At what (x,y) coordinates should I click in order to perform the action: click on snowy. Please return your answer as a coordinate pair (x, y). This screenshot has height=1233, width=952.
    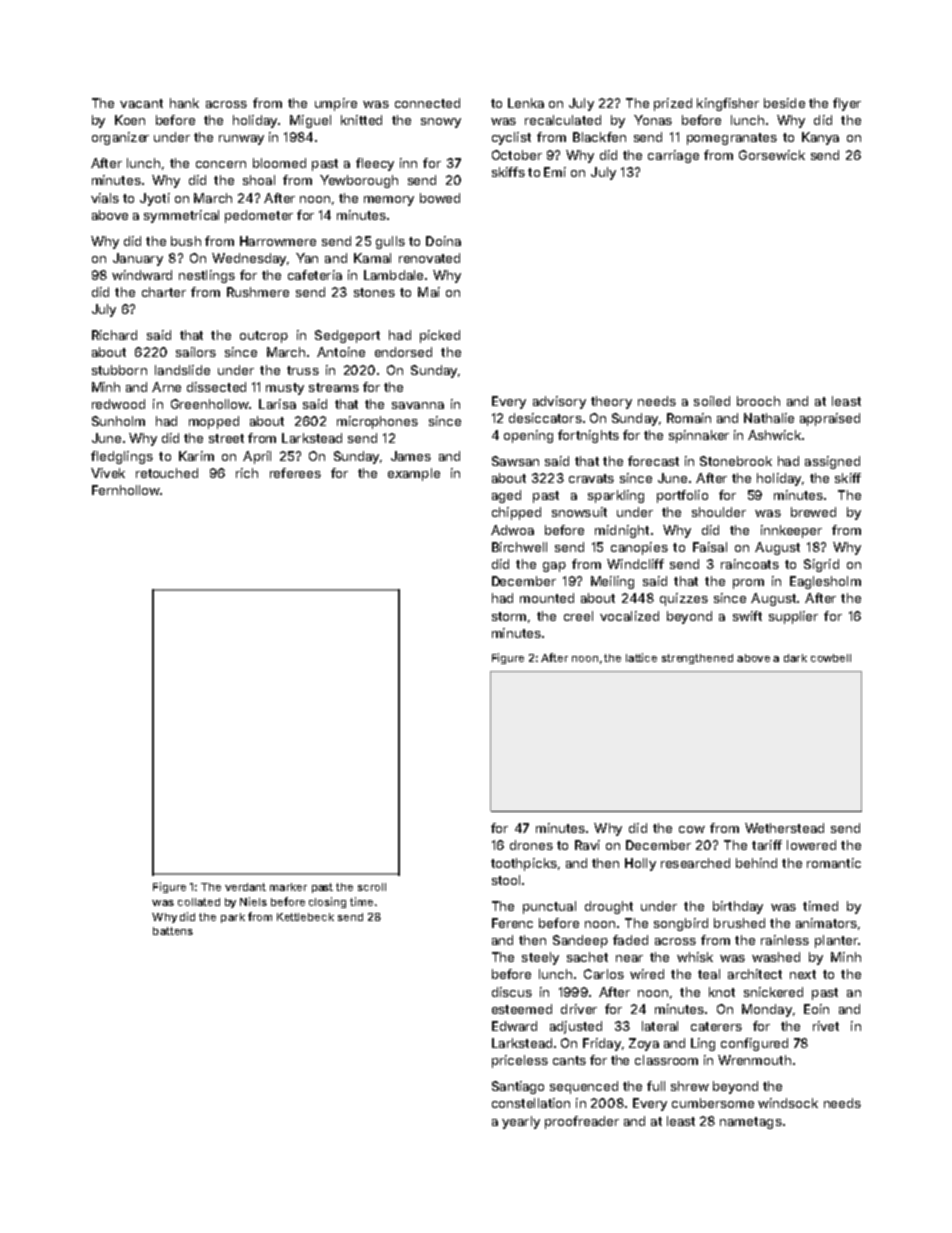
    Looking at the image, I should click on (441, 123).
